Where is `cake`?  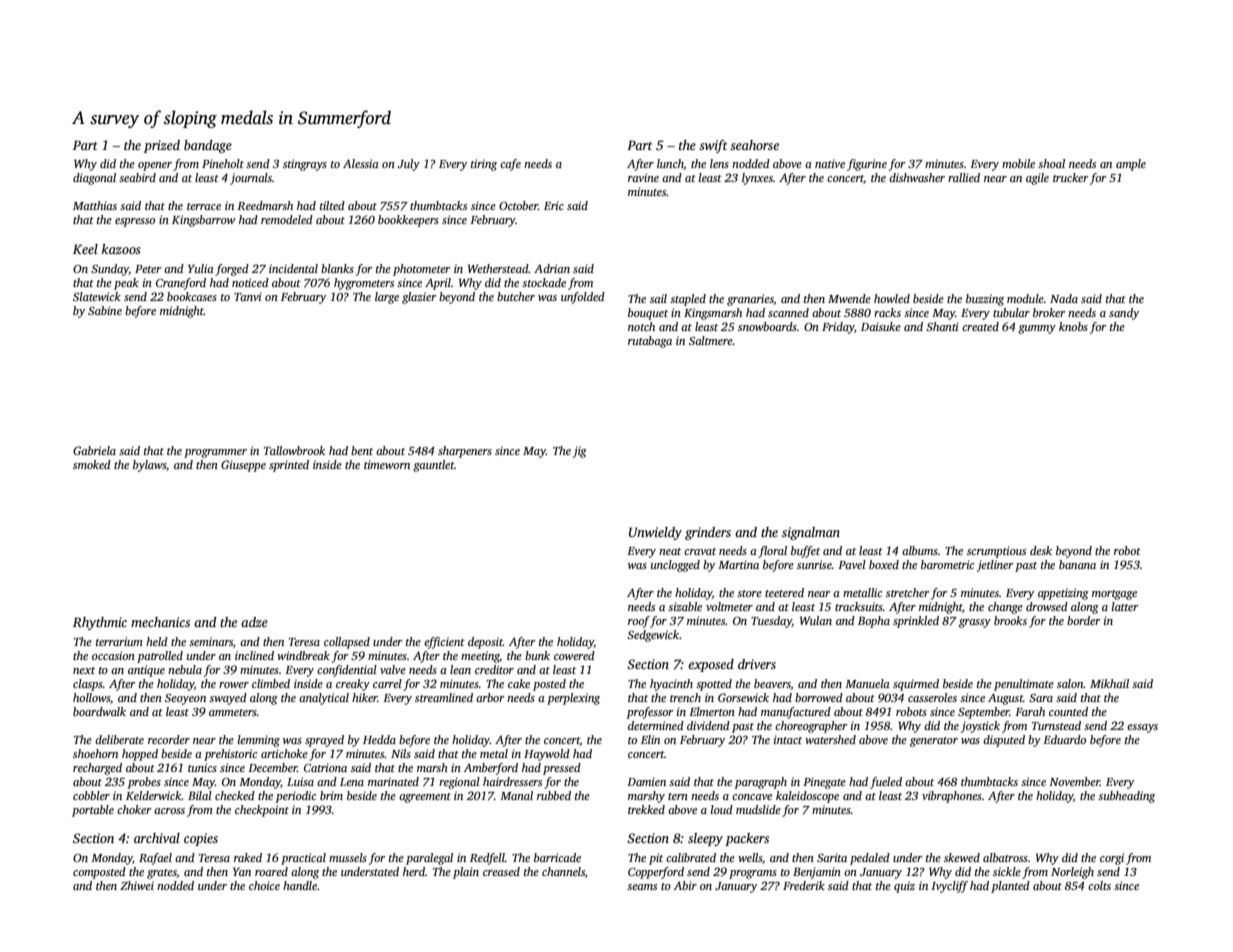
cake is located at coordinates (519, 683).
